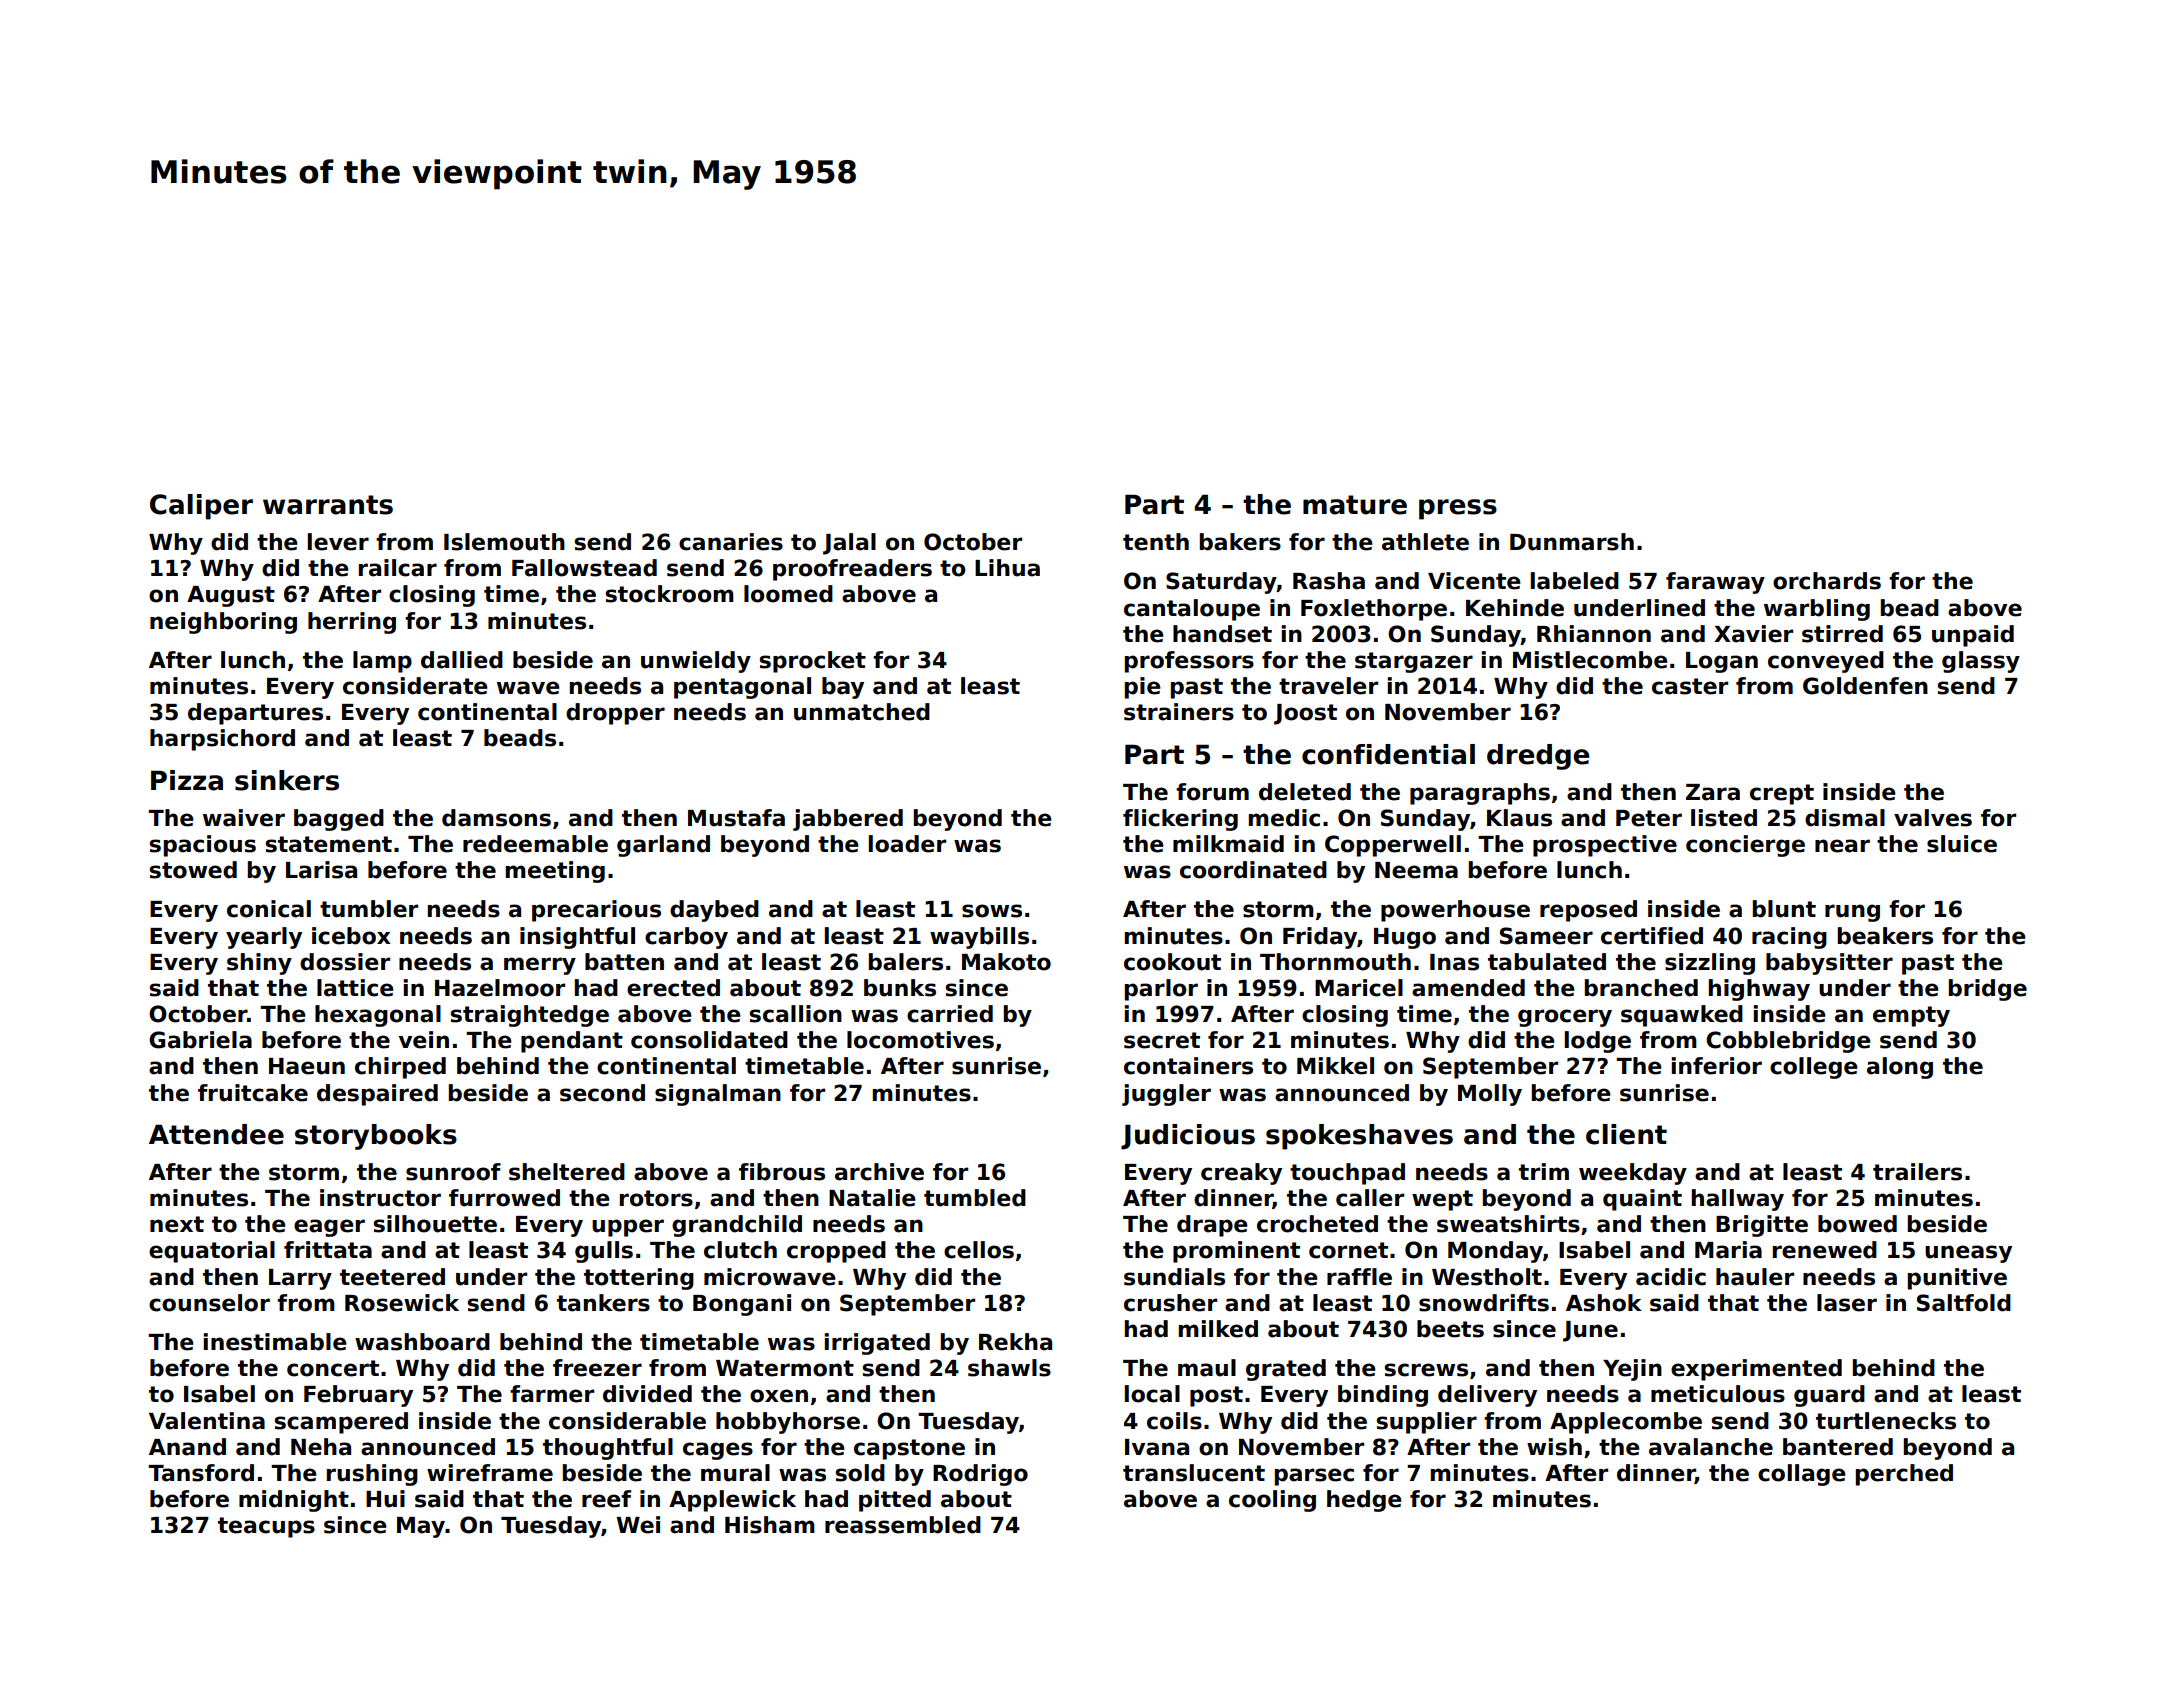 This image has width=2178, height=1683. What do you see at coordinates (849, 544) in the image?
I see `Jalal` at bounding box center [849, 544].
